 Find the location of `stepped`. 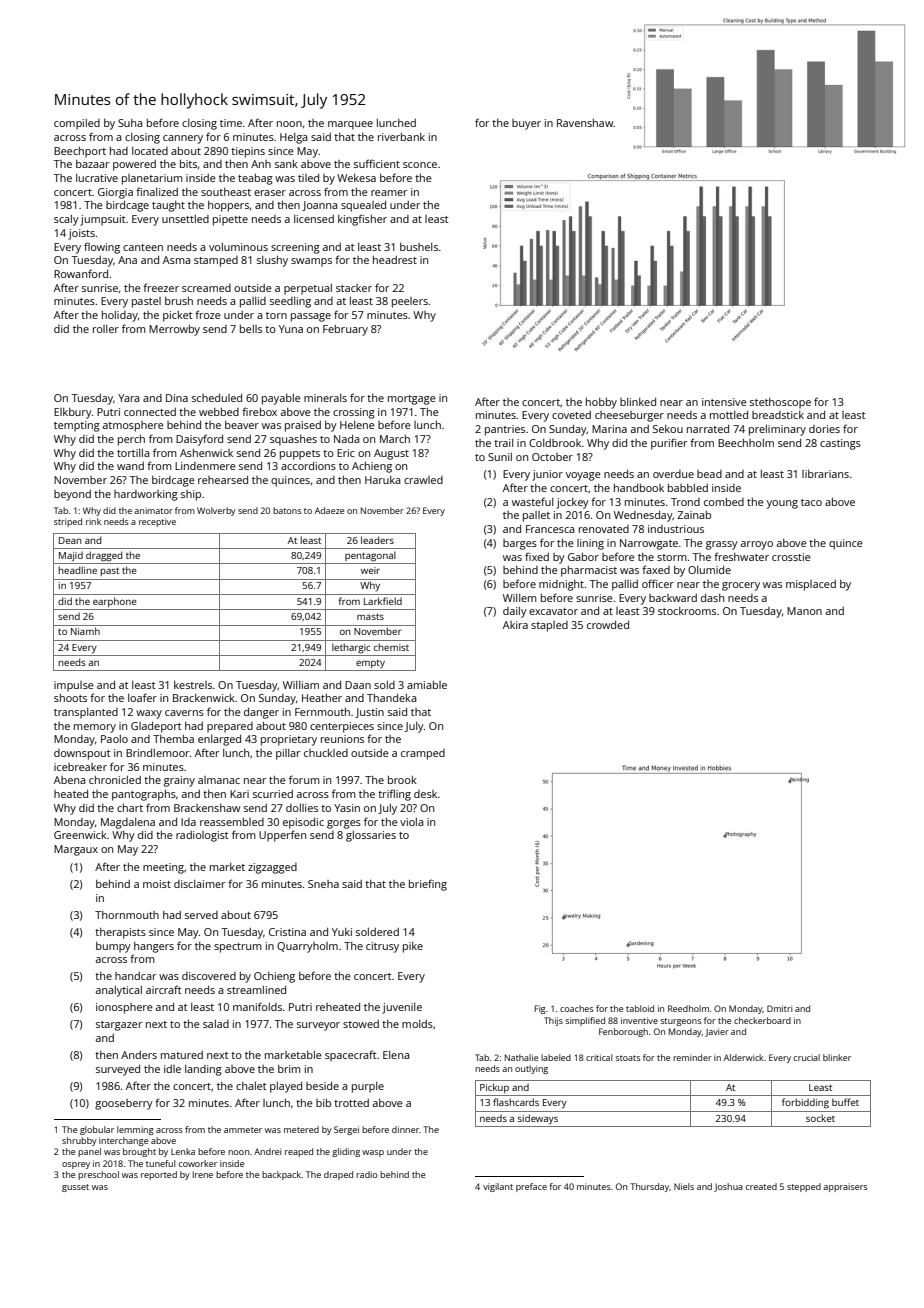

stepped is located at coordinates (804, 1187).
